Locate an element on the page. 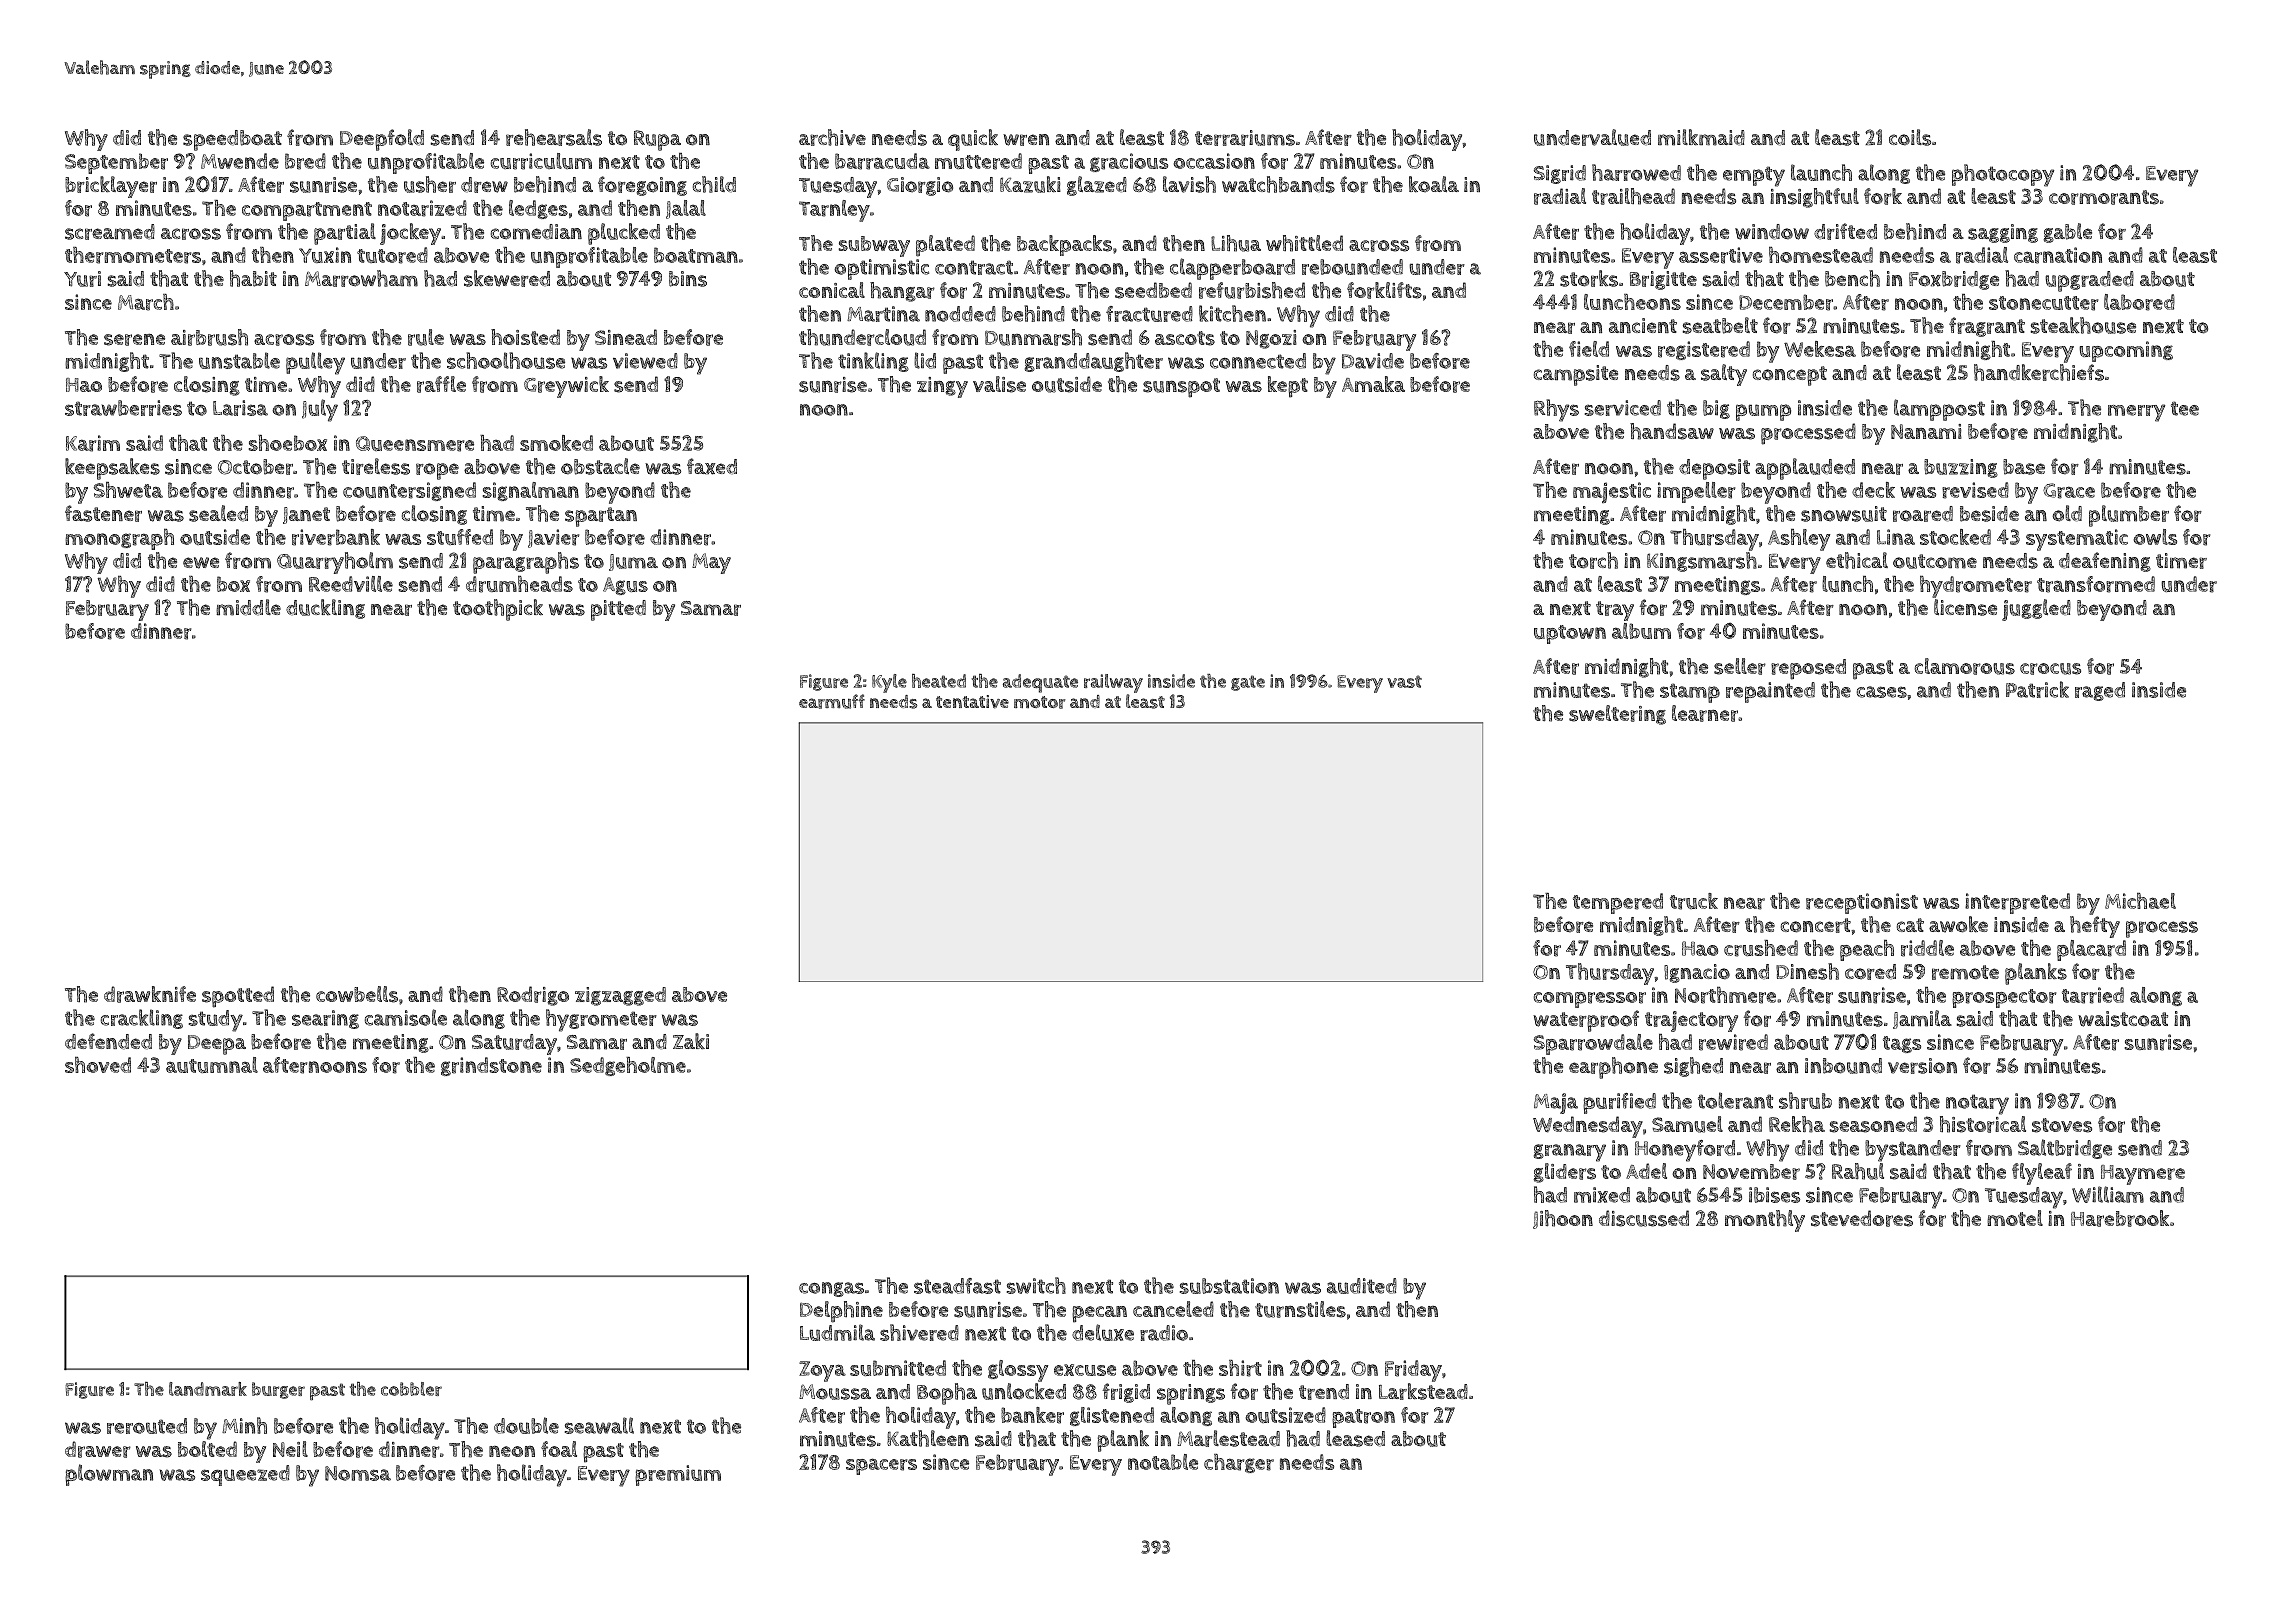 The height and width of the image is (1614, 2282). speedboat is located at coordinates (232, 140).
